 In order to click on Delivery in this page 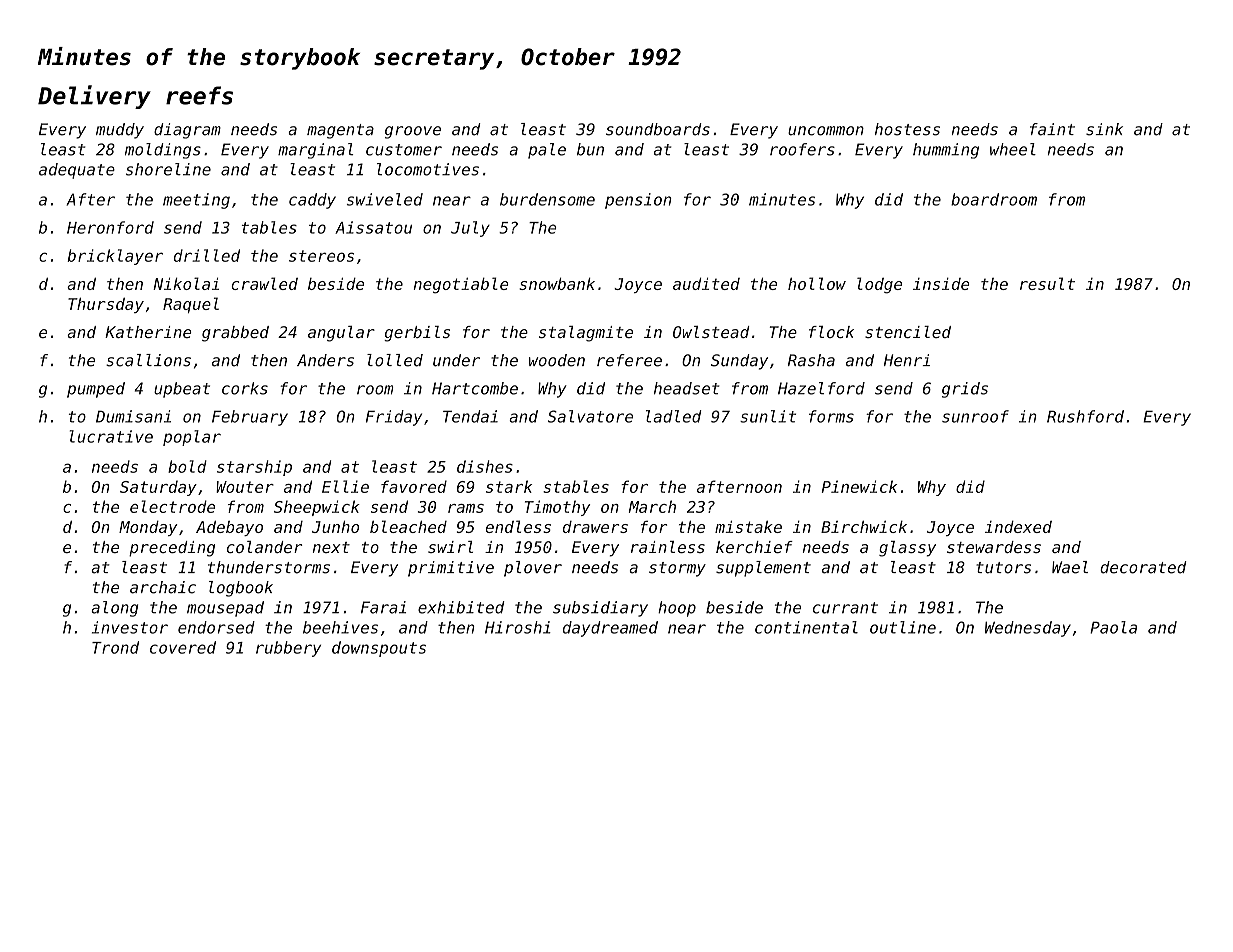, I will do `click(94, 97)`.
